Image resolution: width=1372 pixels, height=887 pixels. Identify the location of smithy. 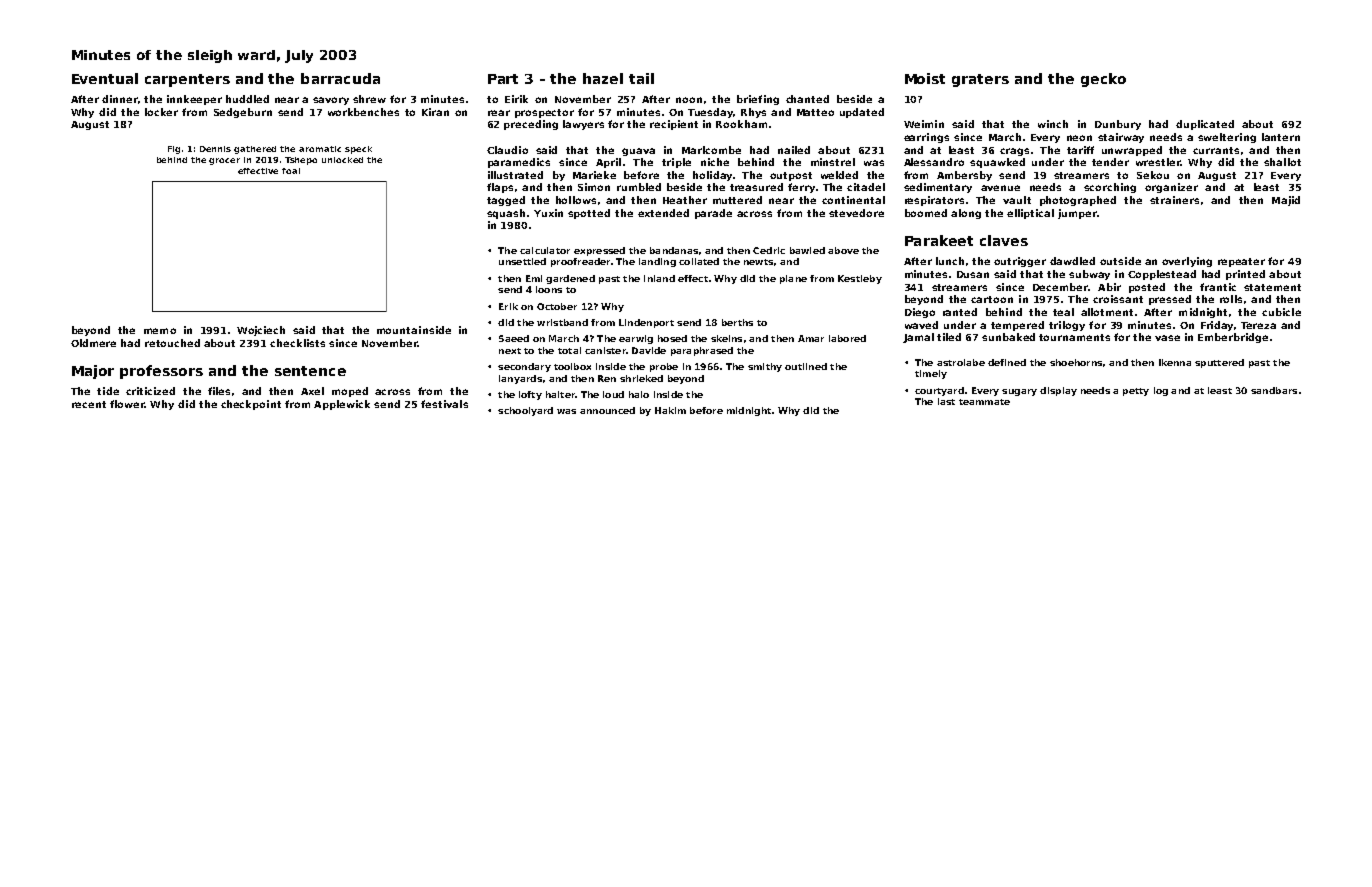
(765, 367).
